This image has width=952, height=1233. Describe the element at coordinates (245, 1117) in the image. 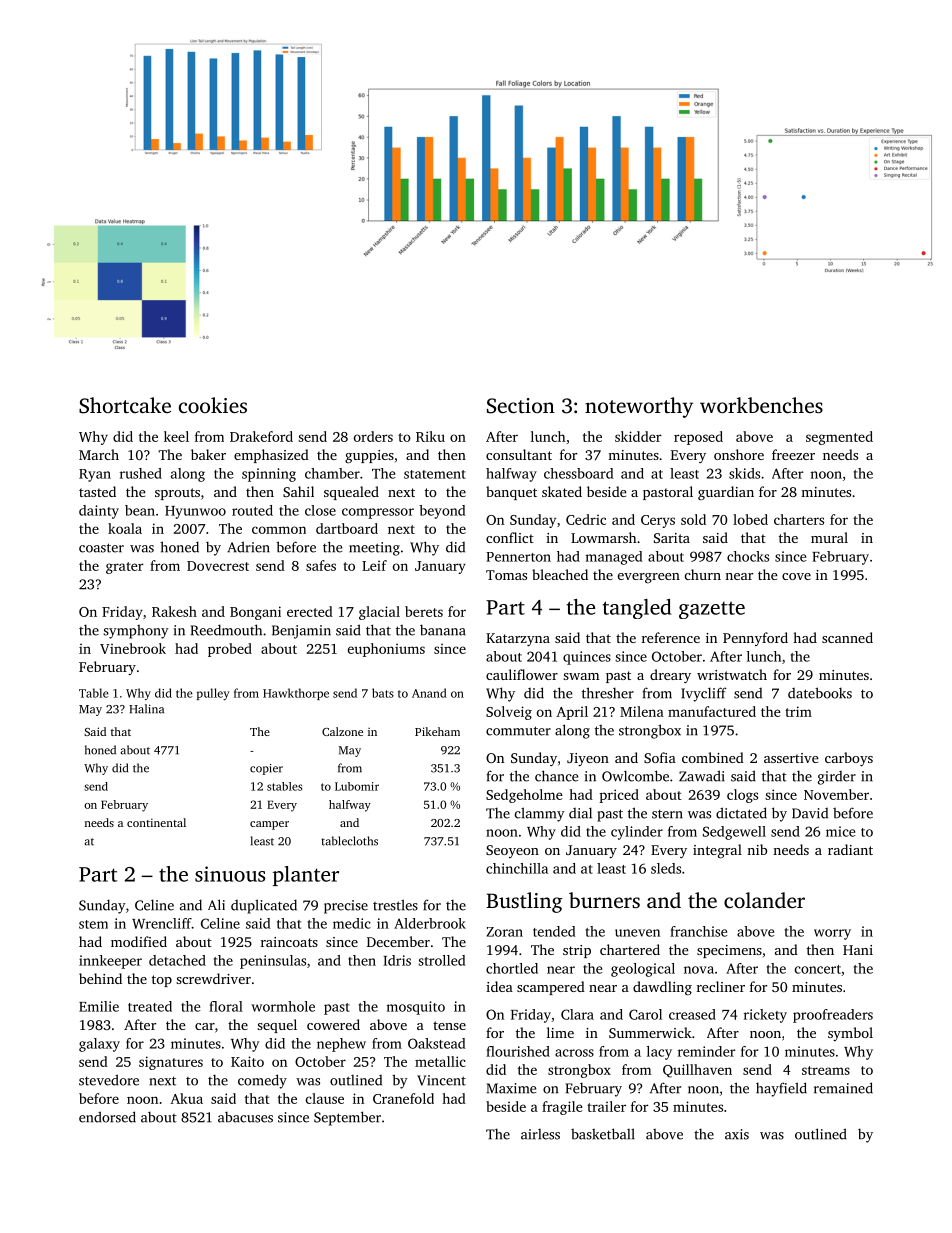

I see `abacuses` at that location.
